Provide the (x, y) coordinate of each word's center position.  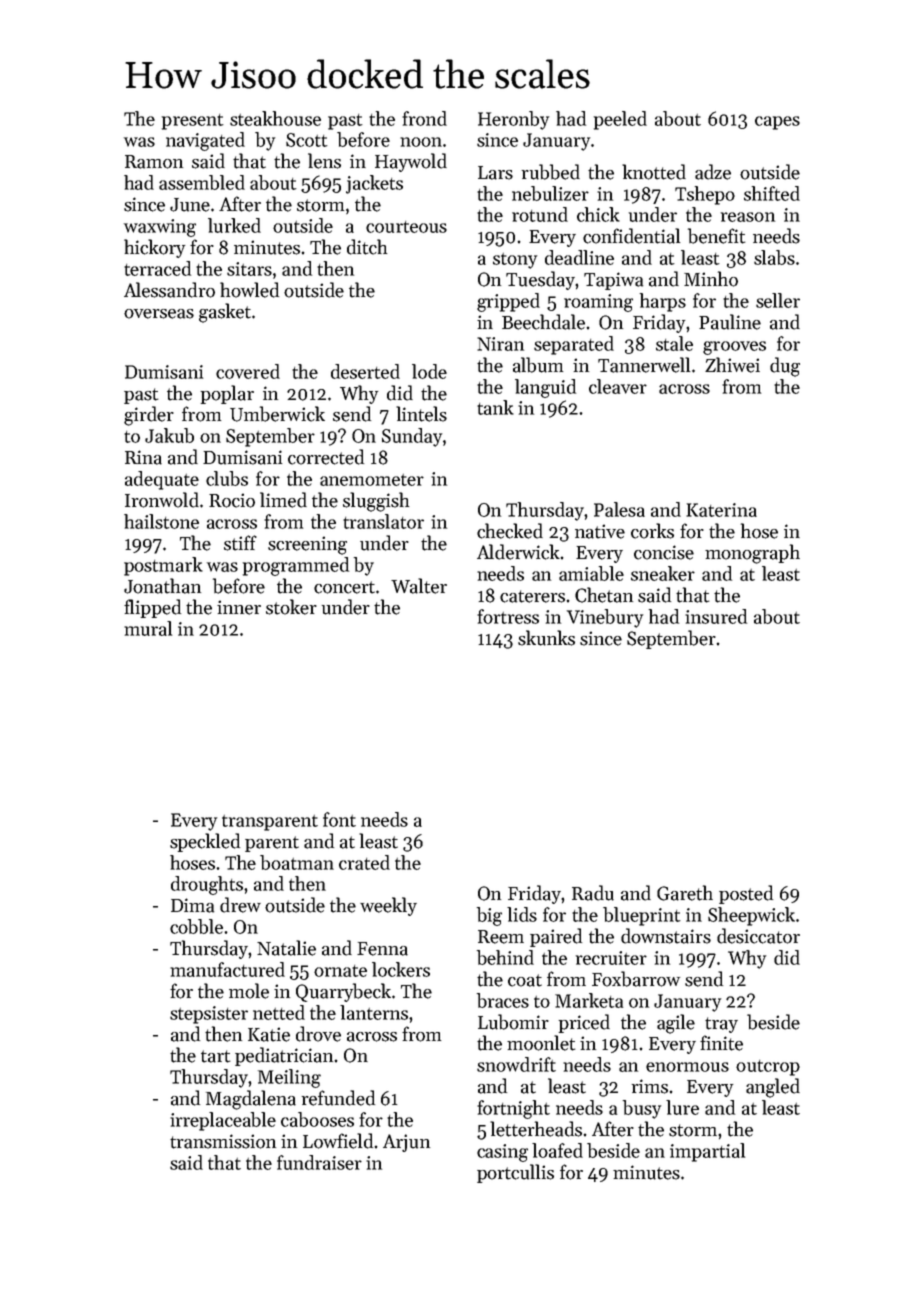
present (193, 122)
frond (424, 118)
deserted (365, 371)
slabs (774, 257)
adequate (162, 480)
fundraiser (319, 1162)
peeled (620, 120)
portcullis (515, 1173)
